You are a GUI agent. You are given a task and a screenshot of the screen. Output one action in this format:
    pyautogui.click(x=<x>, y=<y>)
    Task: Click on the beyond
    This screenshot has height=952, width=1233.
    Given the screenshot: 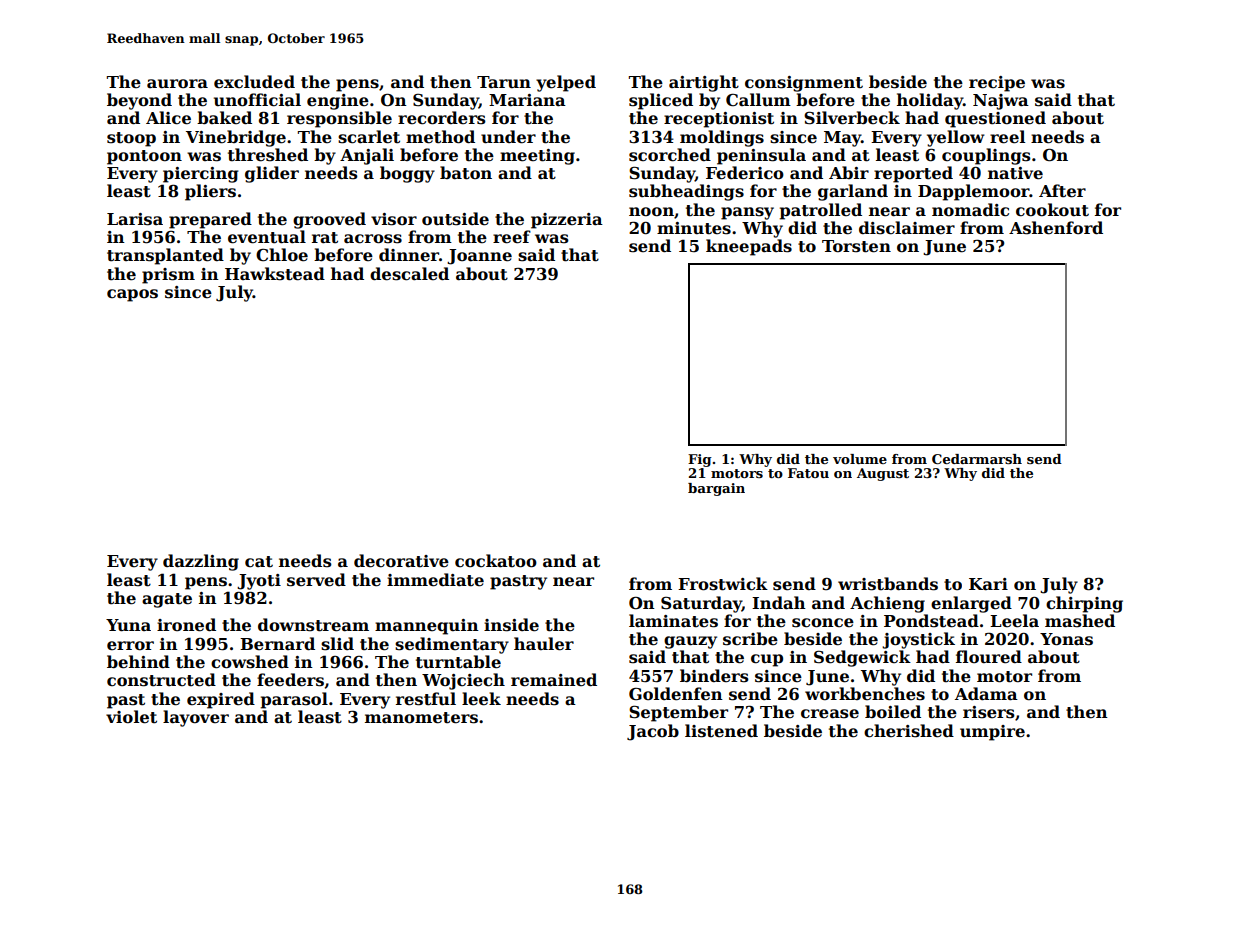 What is the action you would take?
    pyautogui.click(x=139, y=101)
